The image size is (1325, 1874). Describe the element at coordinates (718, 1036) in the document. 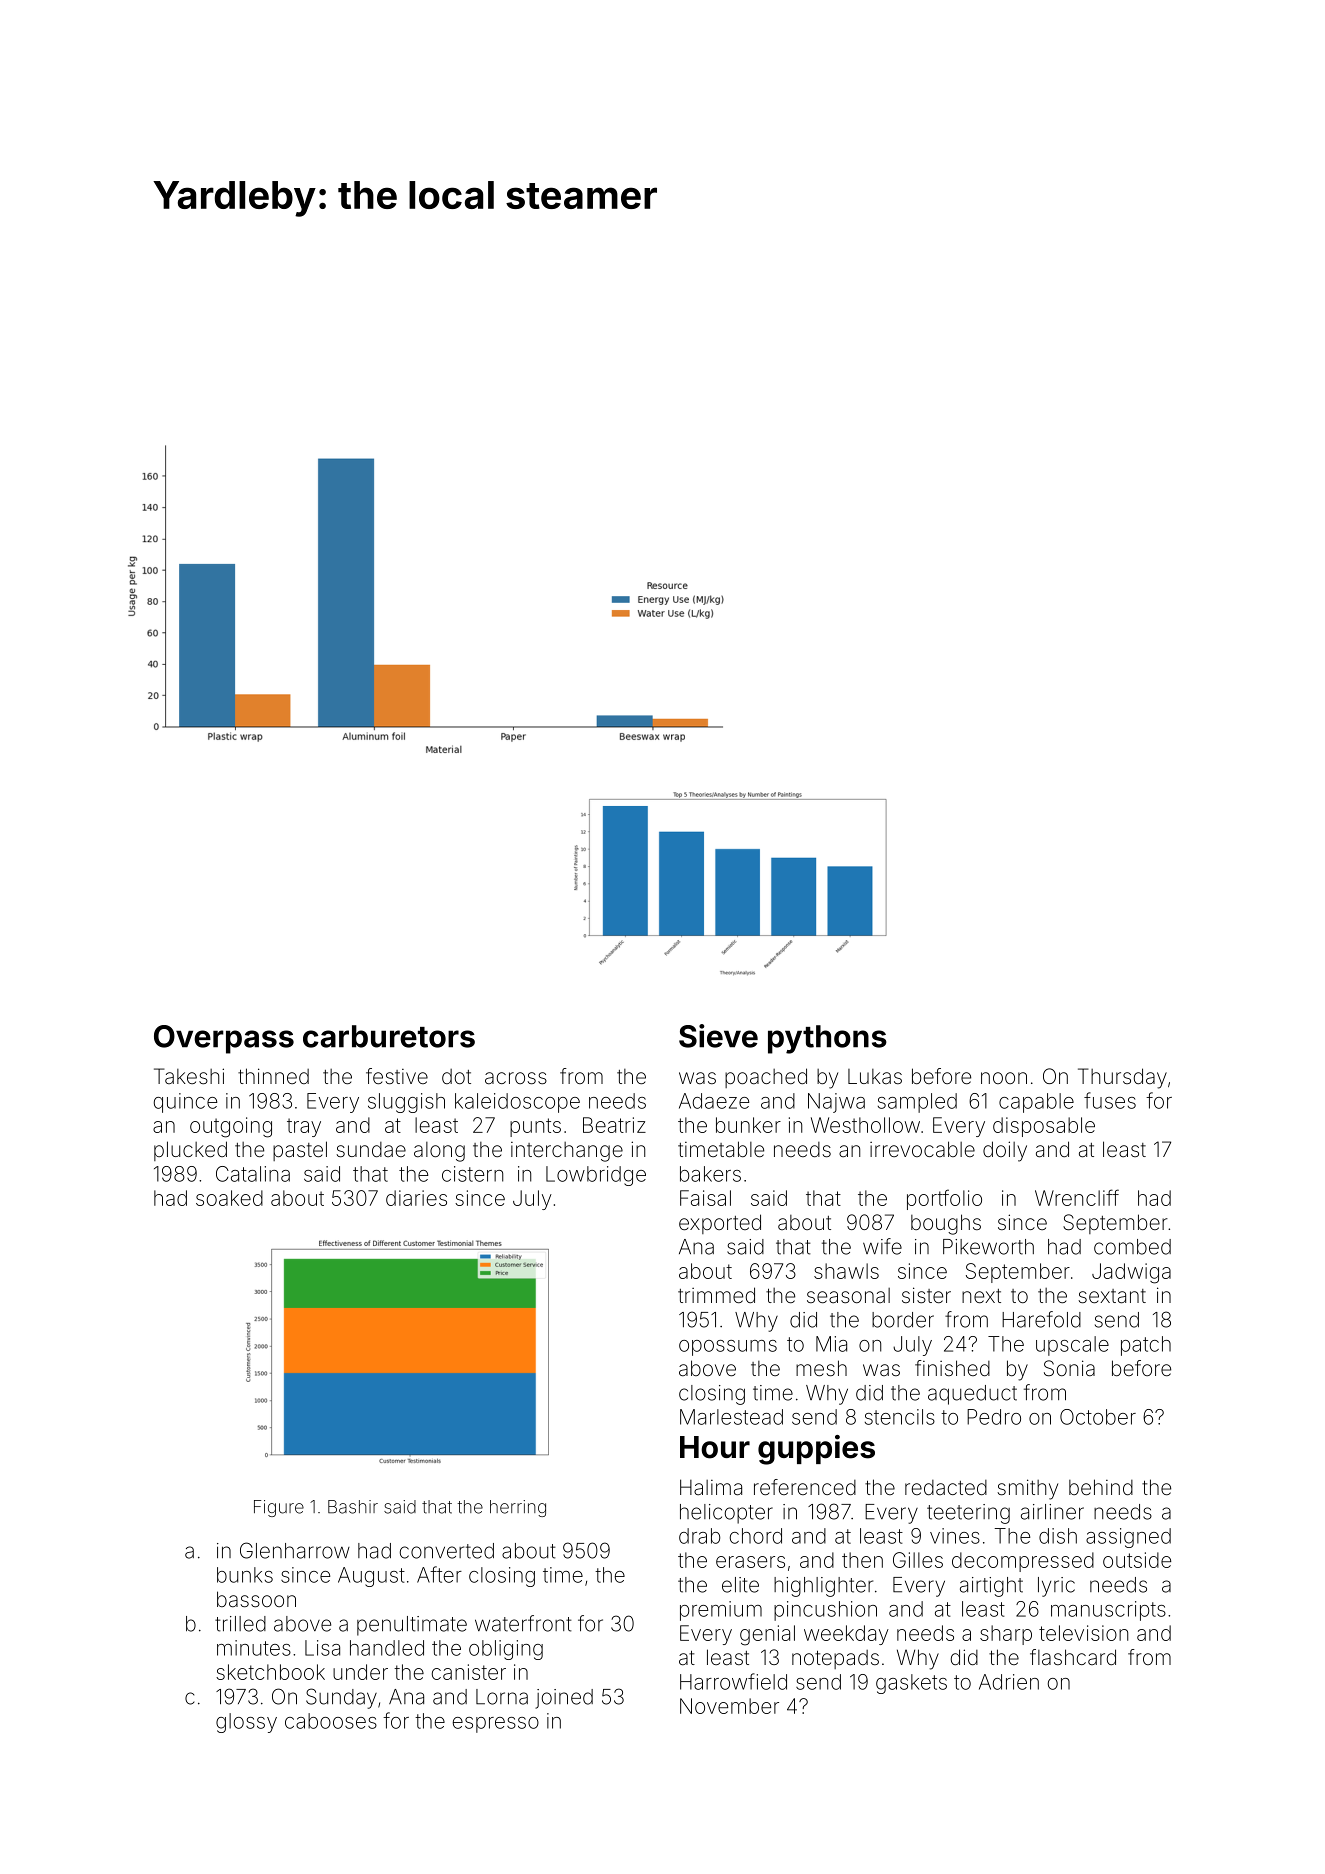

I see `Sieve` at that location.
